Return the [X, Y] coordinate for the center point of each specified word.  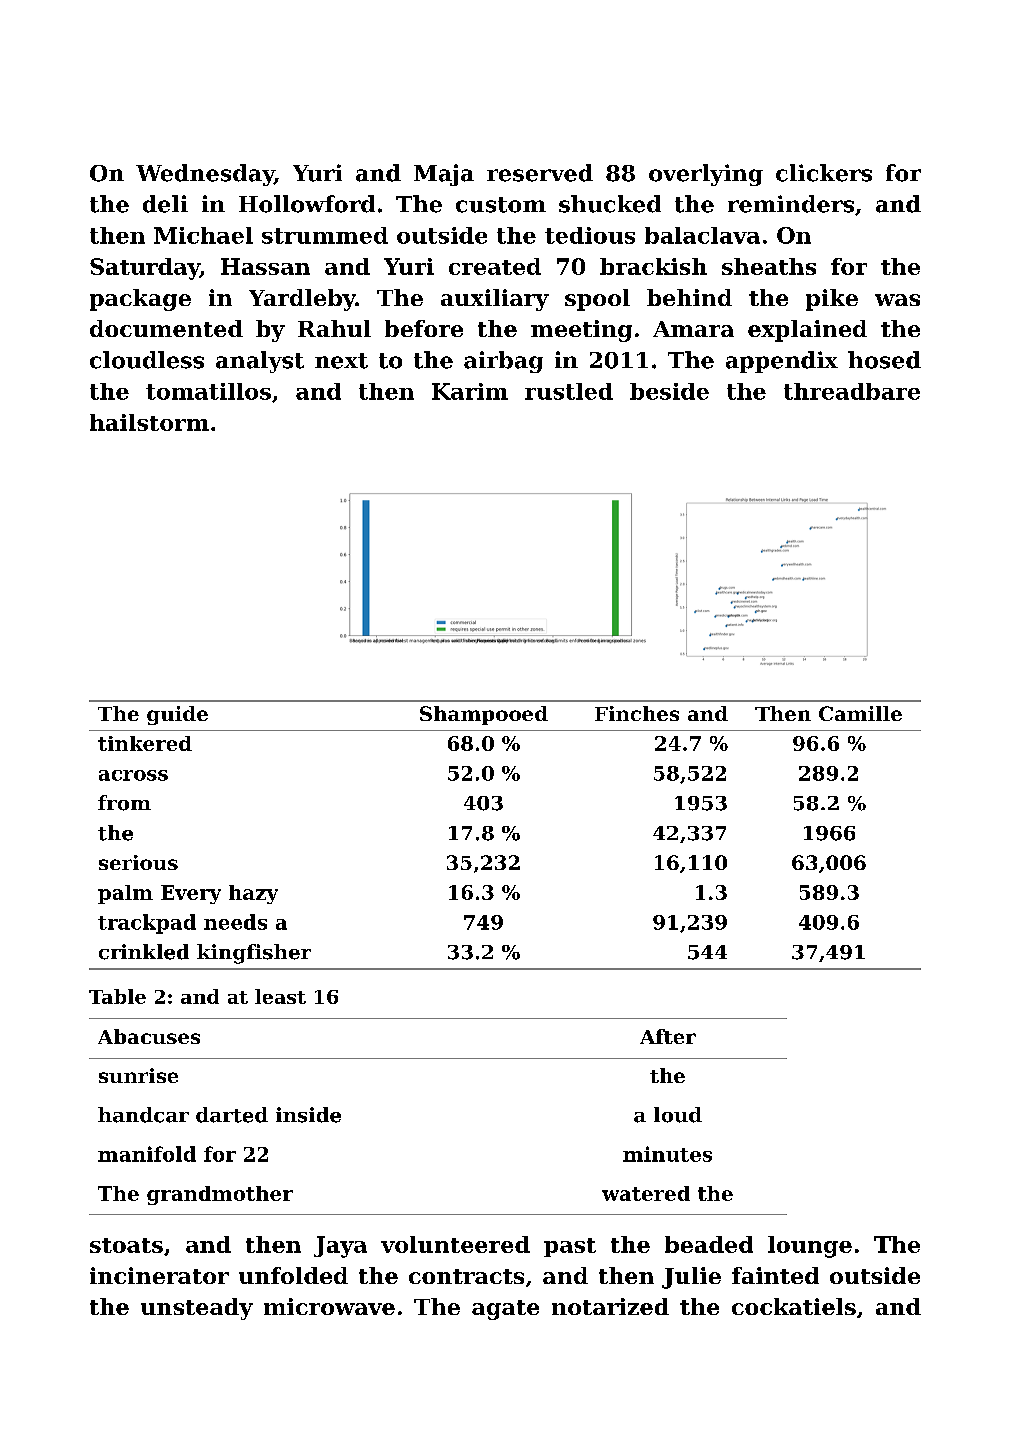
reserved [540, 173]
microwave [329, 1306]
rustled [569, 391]
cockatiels [794, 1306]
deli [165, 204]
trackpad [147, 924]
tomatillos [208, 391]
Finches [637, 713]
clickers [824, 173]
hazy [253, 894]
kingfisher [254, 954]
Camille [860, 713]
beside [669, 391]
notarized [610, 1306]
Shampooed [484, 715]
